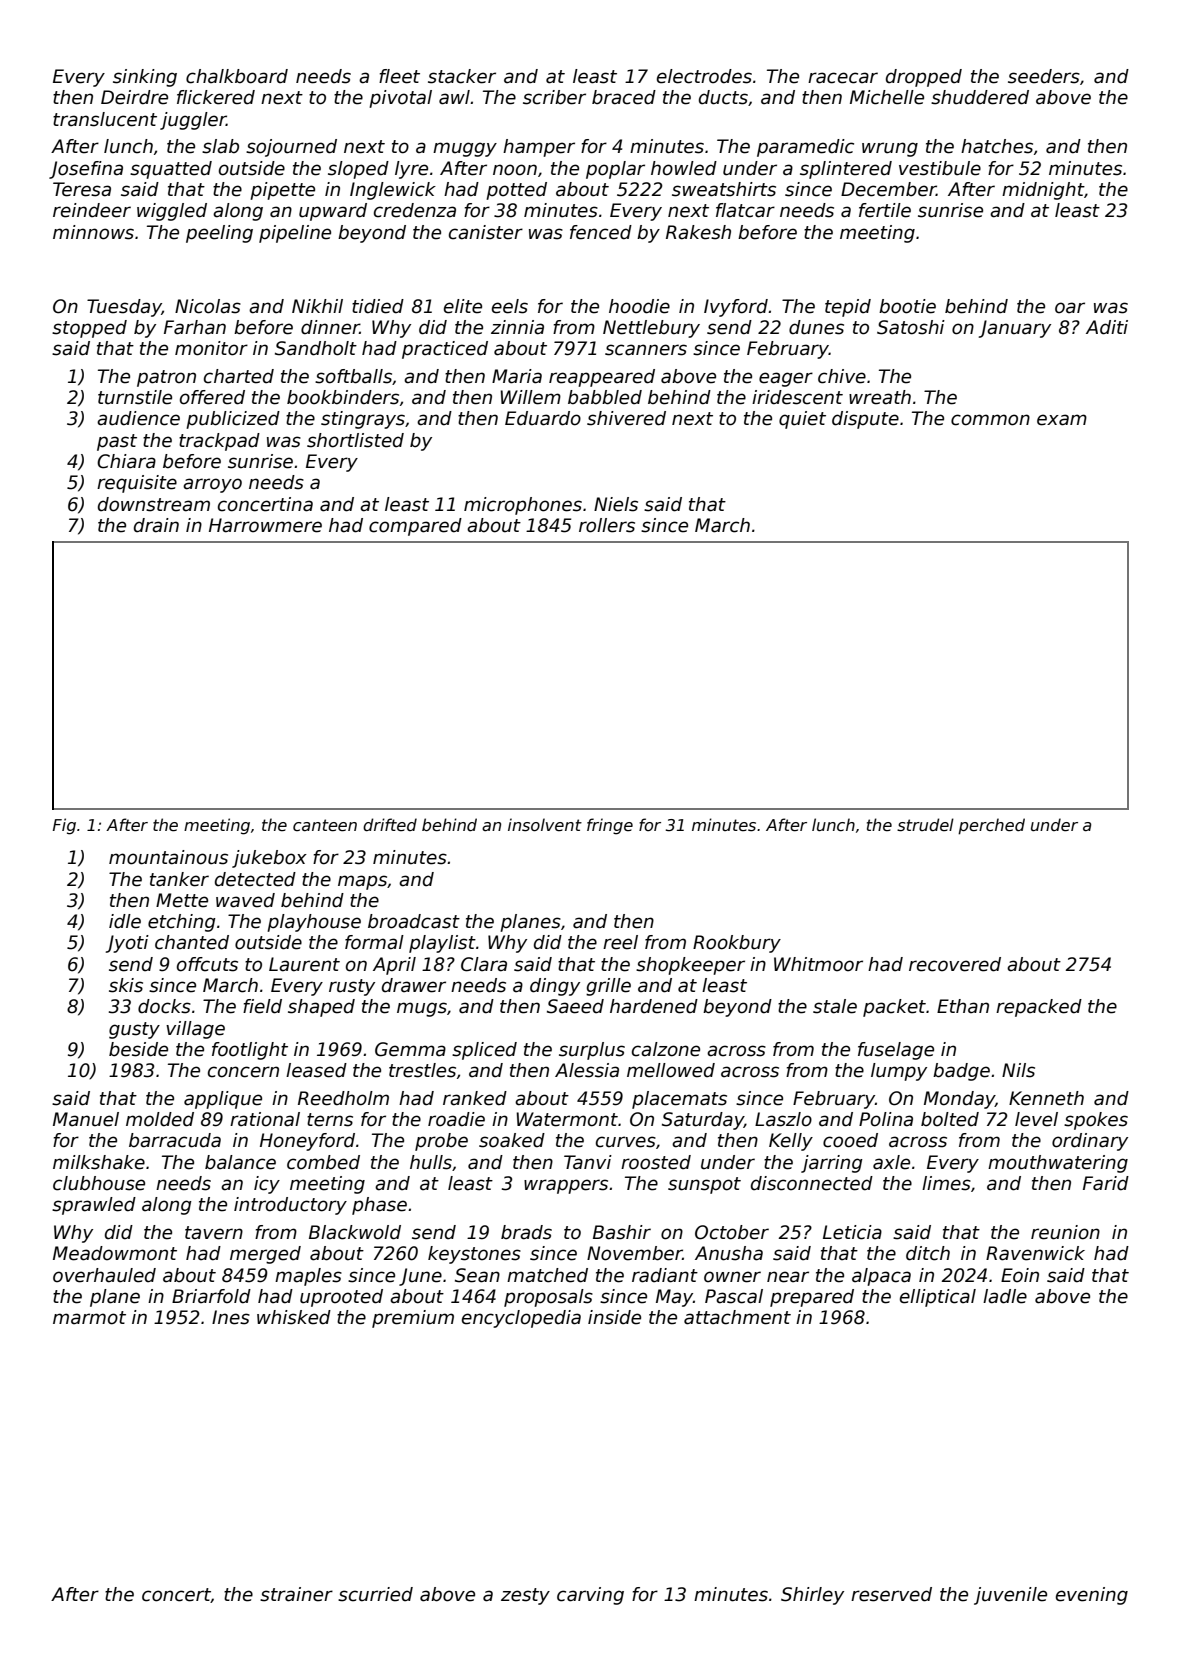 This screenshot has height=1670, width=1181. I want to click on sinking, so click(145, 78).
